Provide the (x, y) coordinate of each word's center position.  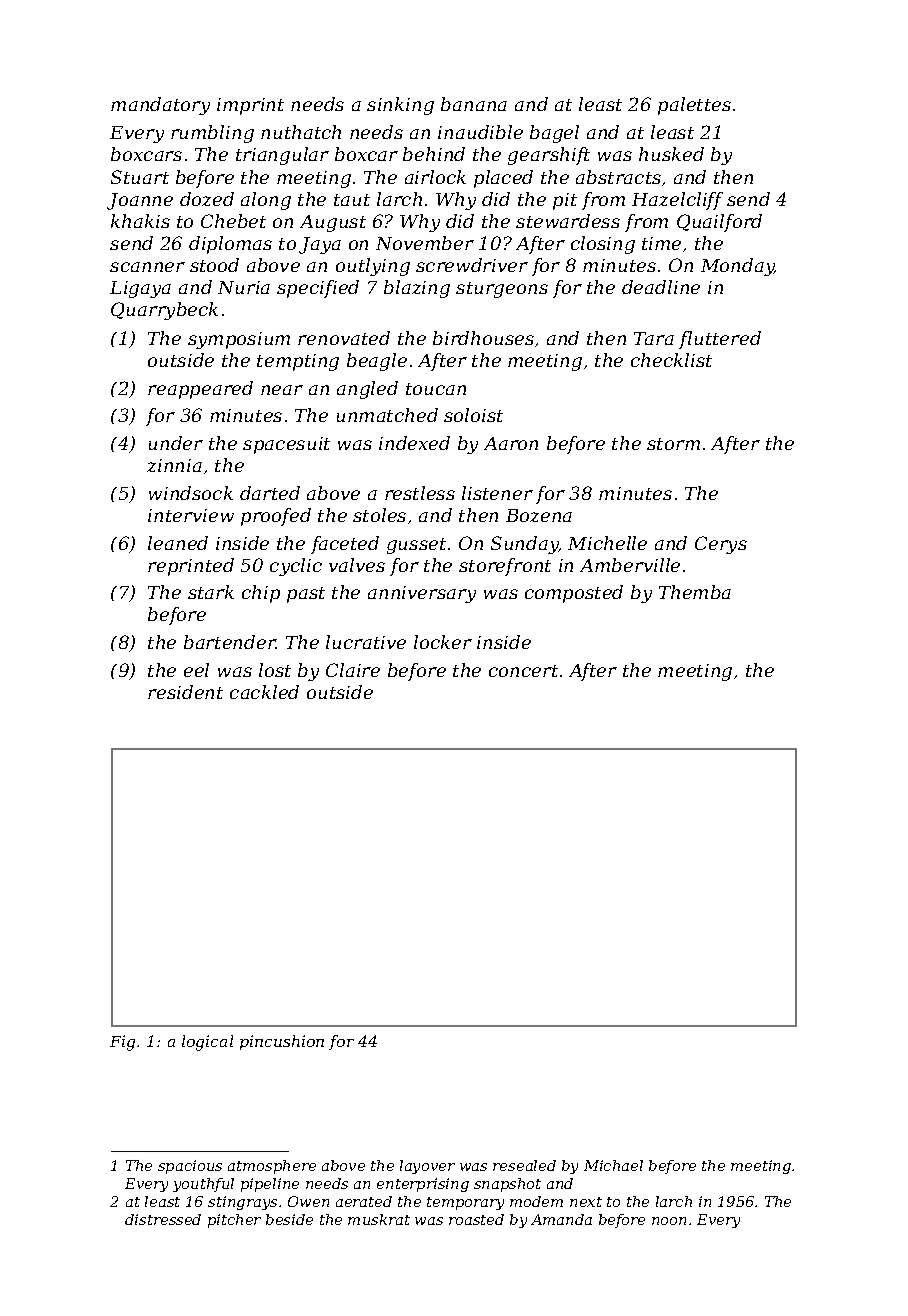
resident (185, 692)
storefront (505, 567)
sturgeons (502, 290)
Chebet (233, 221)
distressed (163, 1219)
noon (669, 1221)
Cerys (721, 545)
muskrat (379, 1219)
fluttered (720, 340)
